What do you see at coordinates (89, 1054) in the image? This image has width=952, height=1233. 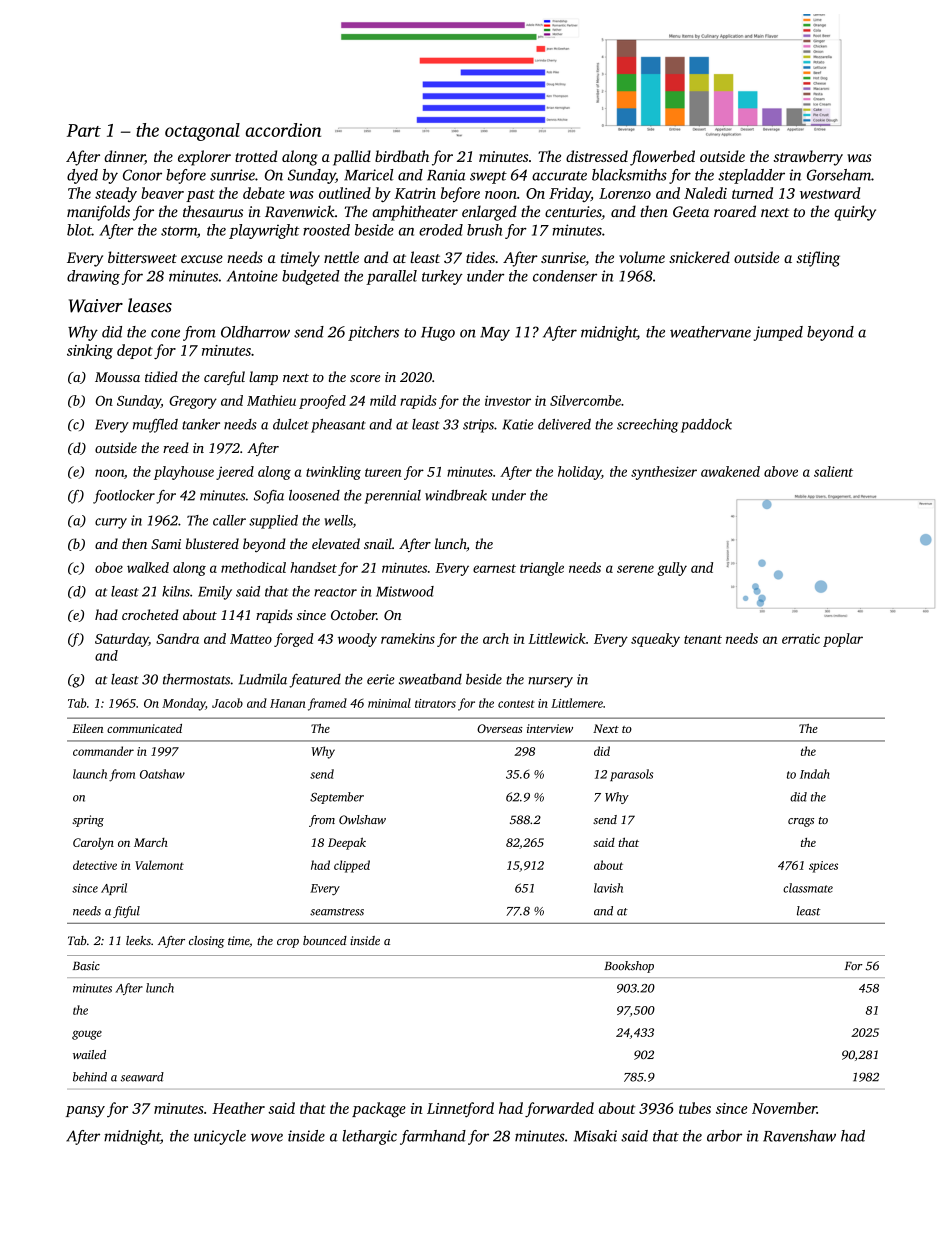 I see `wailed` at bounding box center [89, 1054].
